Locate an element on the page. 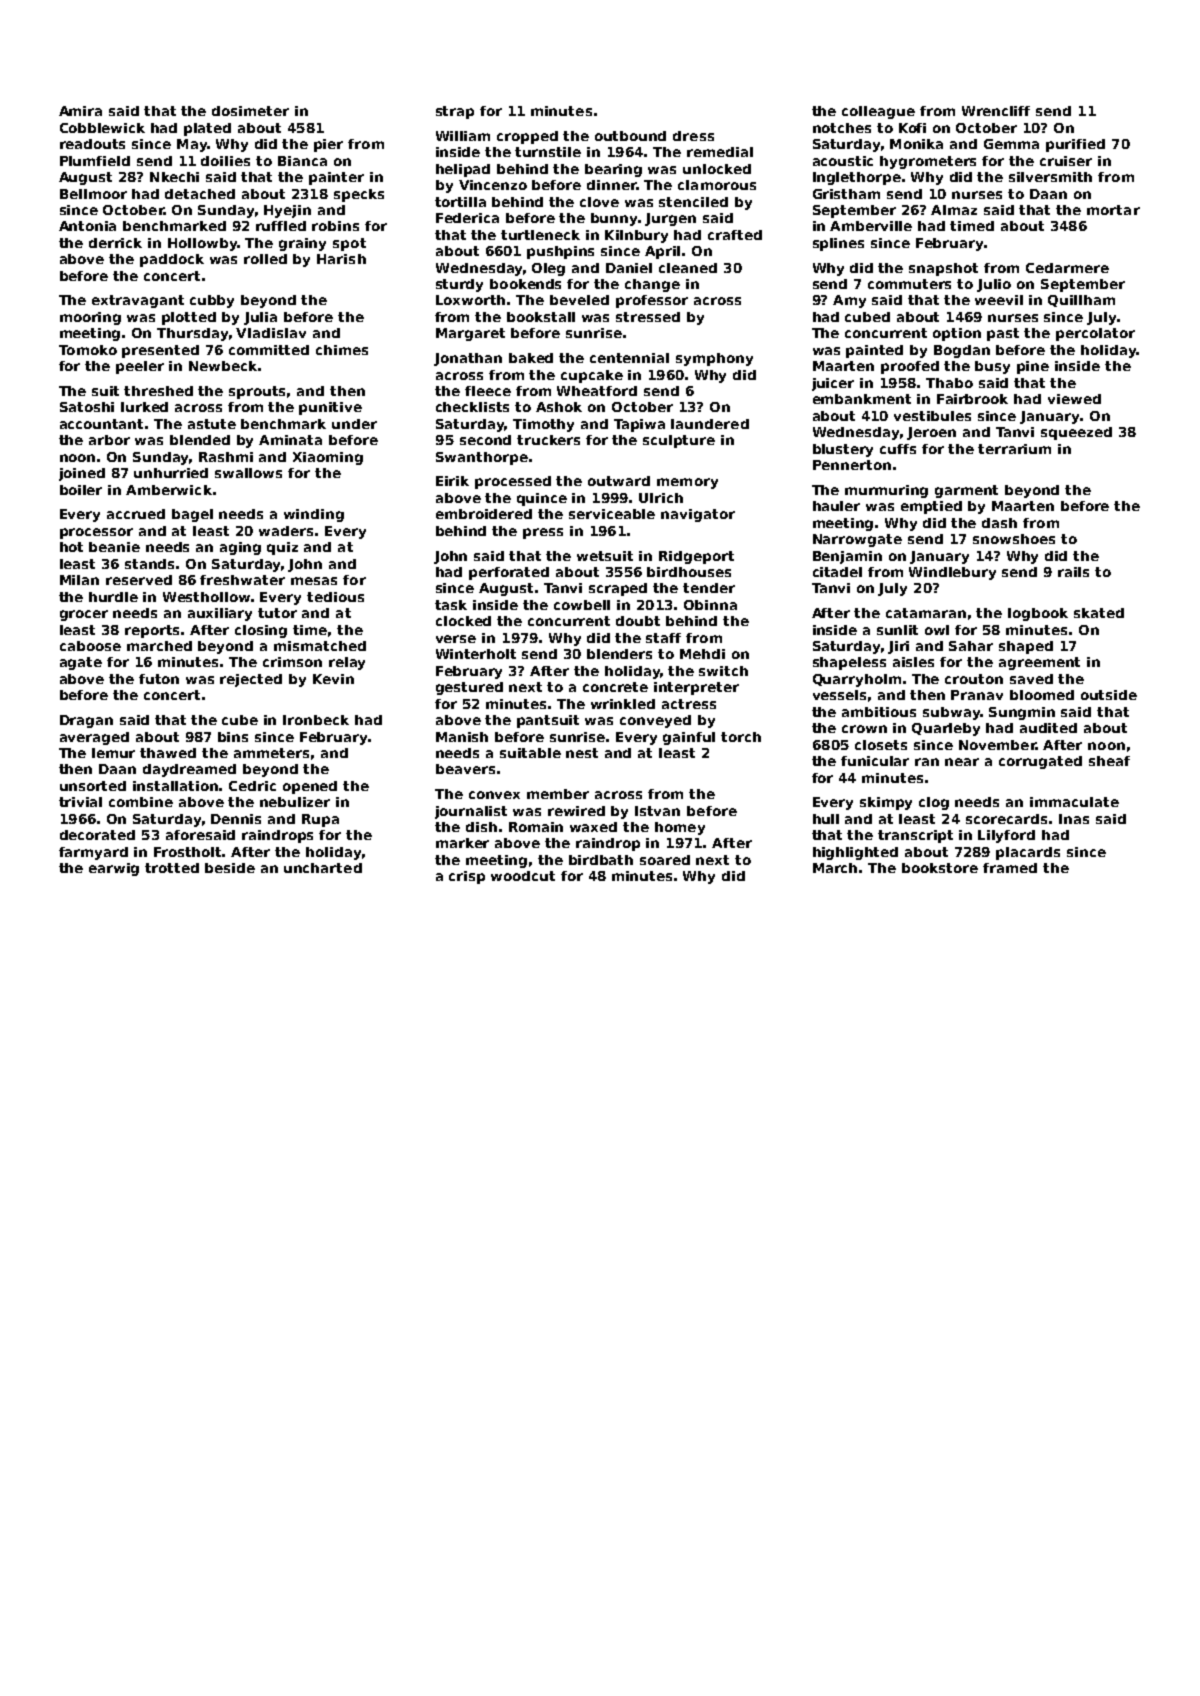 This document has height=1696, width=1200. specks is located at coordinates (359, 195).
